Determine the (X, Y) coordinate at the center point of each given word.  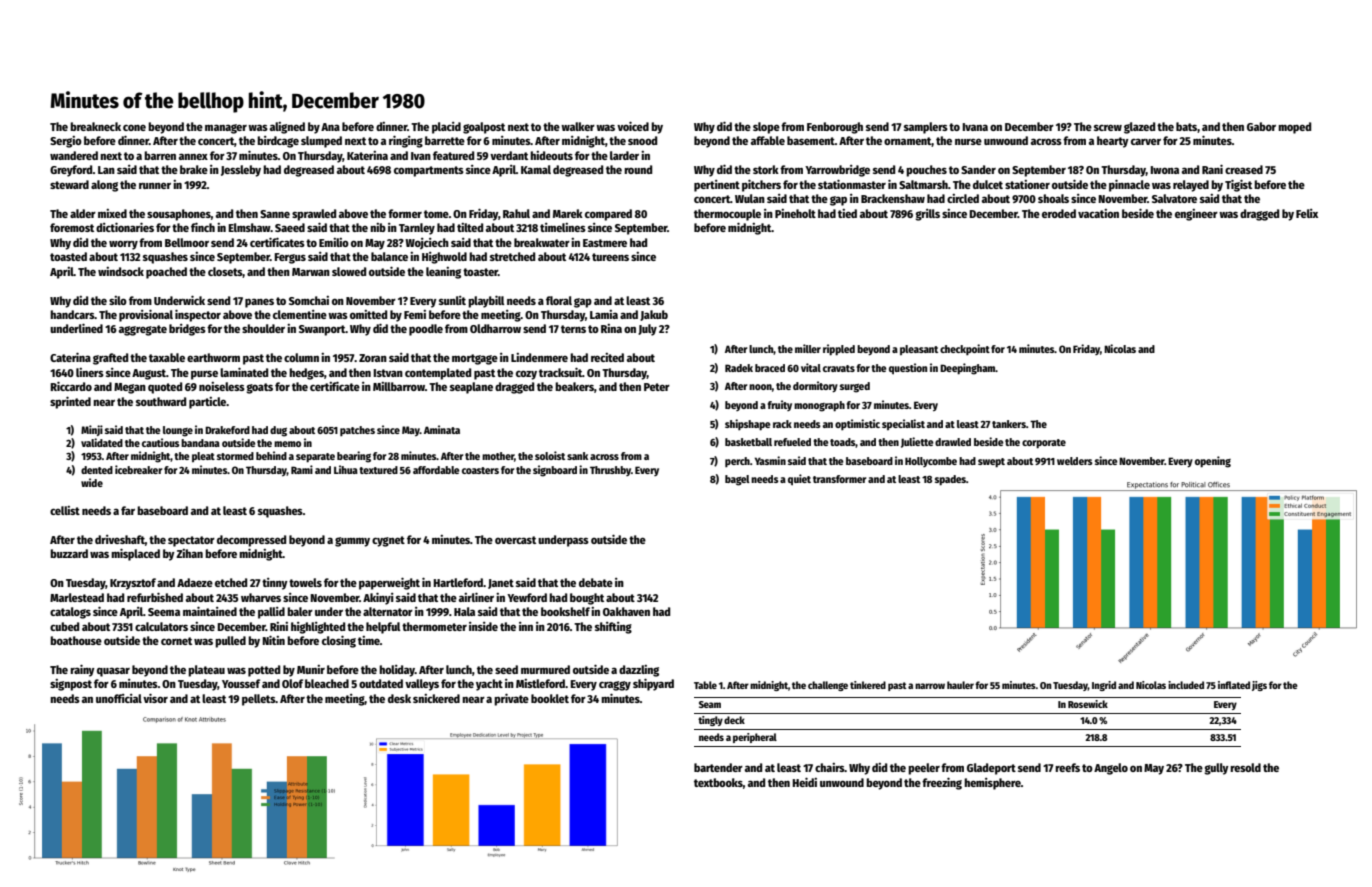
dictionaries (125, 227)
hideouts (551, 155)
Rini (279, 626)
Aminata (442, 429)
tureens (610, 257)
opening (1213, 462)
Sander (978, 169)
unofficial (119, 698)
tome (436, 214)
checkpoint (965, 349)
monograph (819, 406)
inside (483, 626)
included (1186, 685)
